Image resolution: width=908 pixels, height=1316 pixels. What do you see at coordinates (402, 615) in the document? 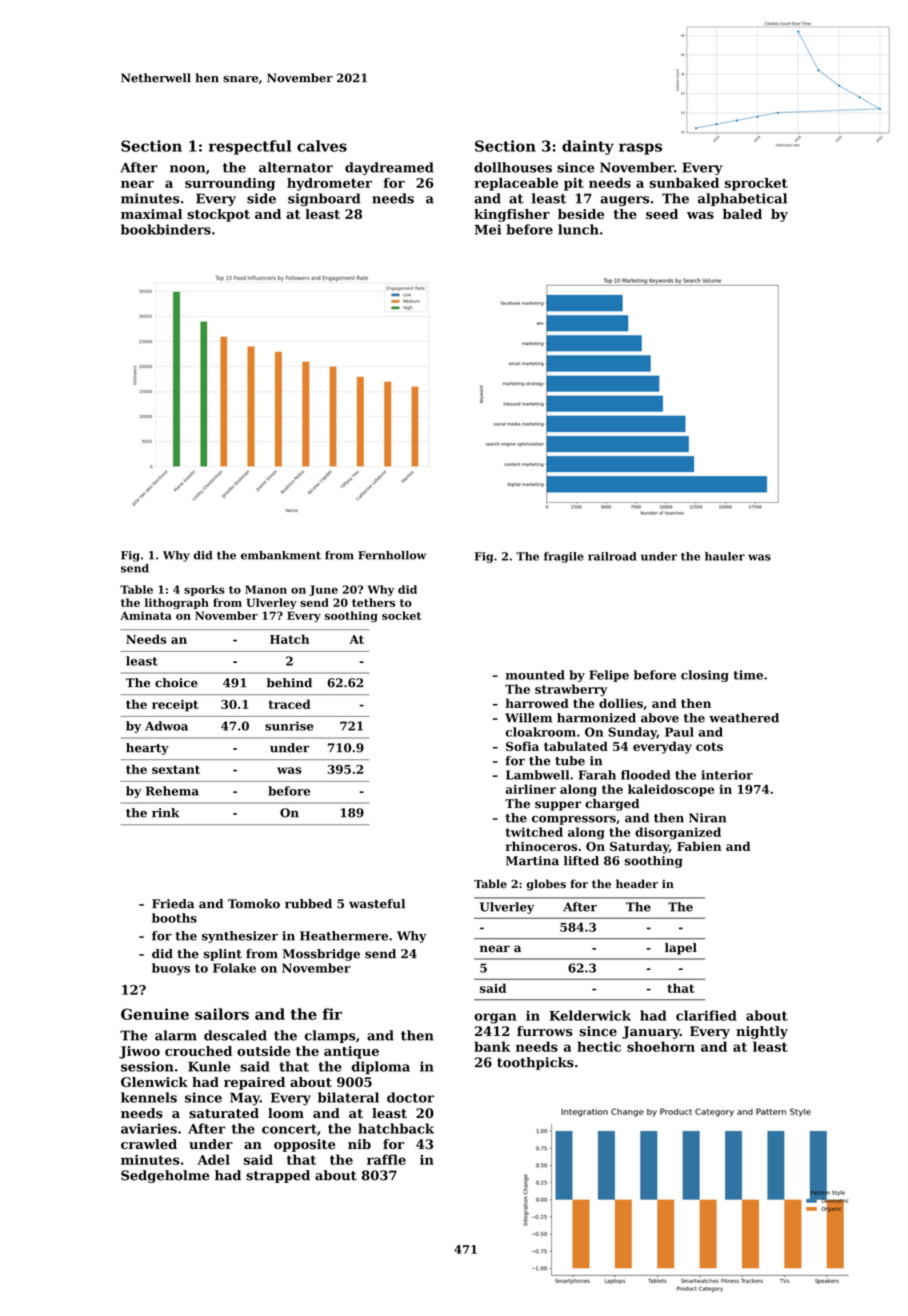
I see `socket` at bounding box center [402, 615].
